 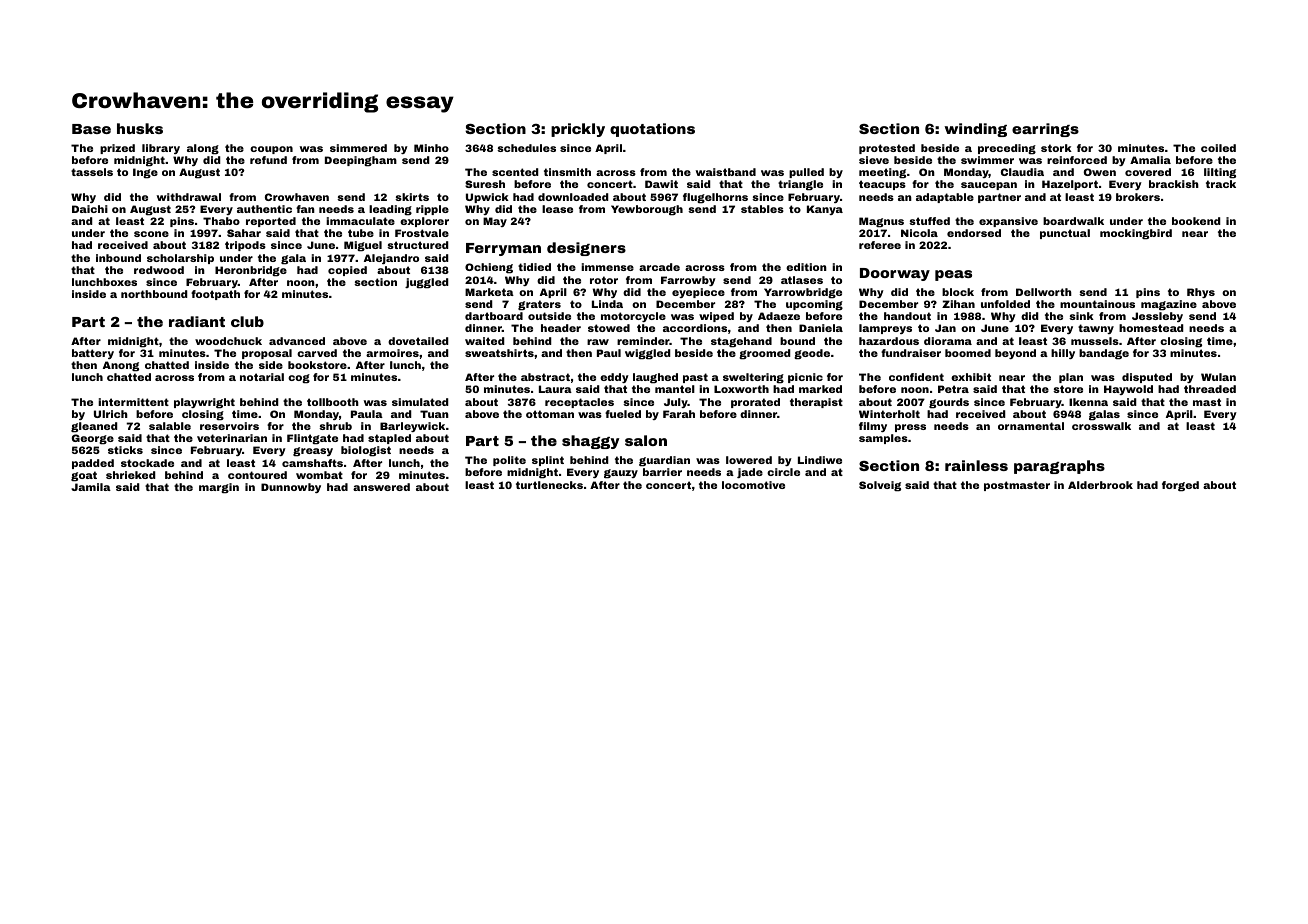 I want to click on crosswalk, so click(x=1101, y=426).
